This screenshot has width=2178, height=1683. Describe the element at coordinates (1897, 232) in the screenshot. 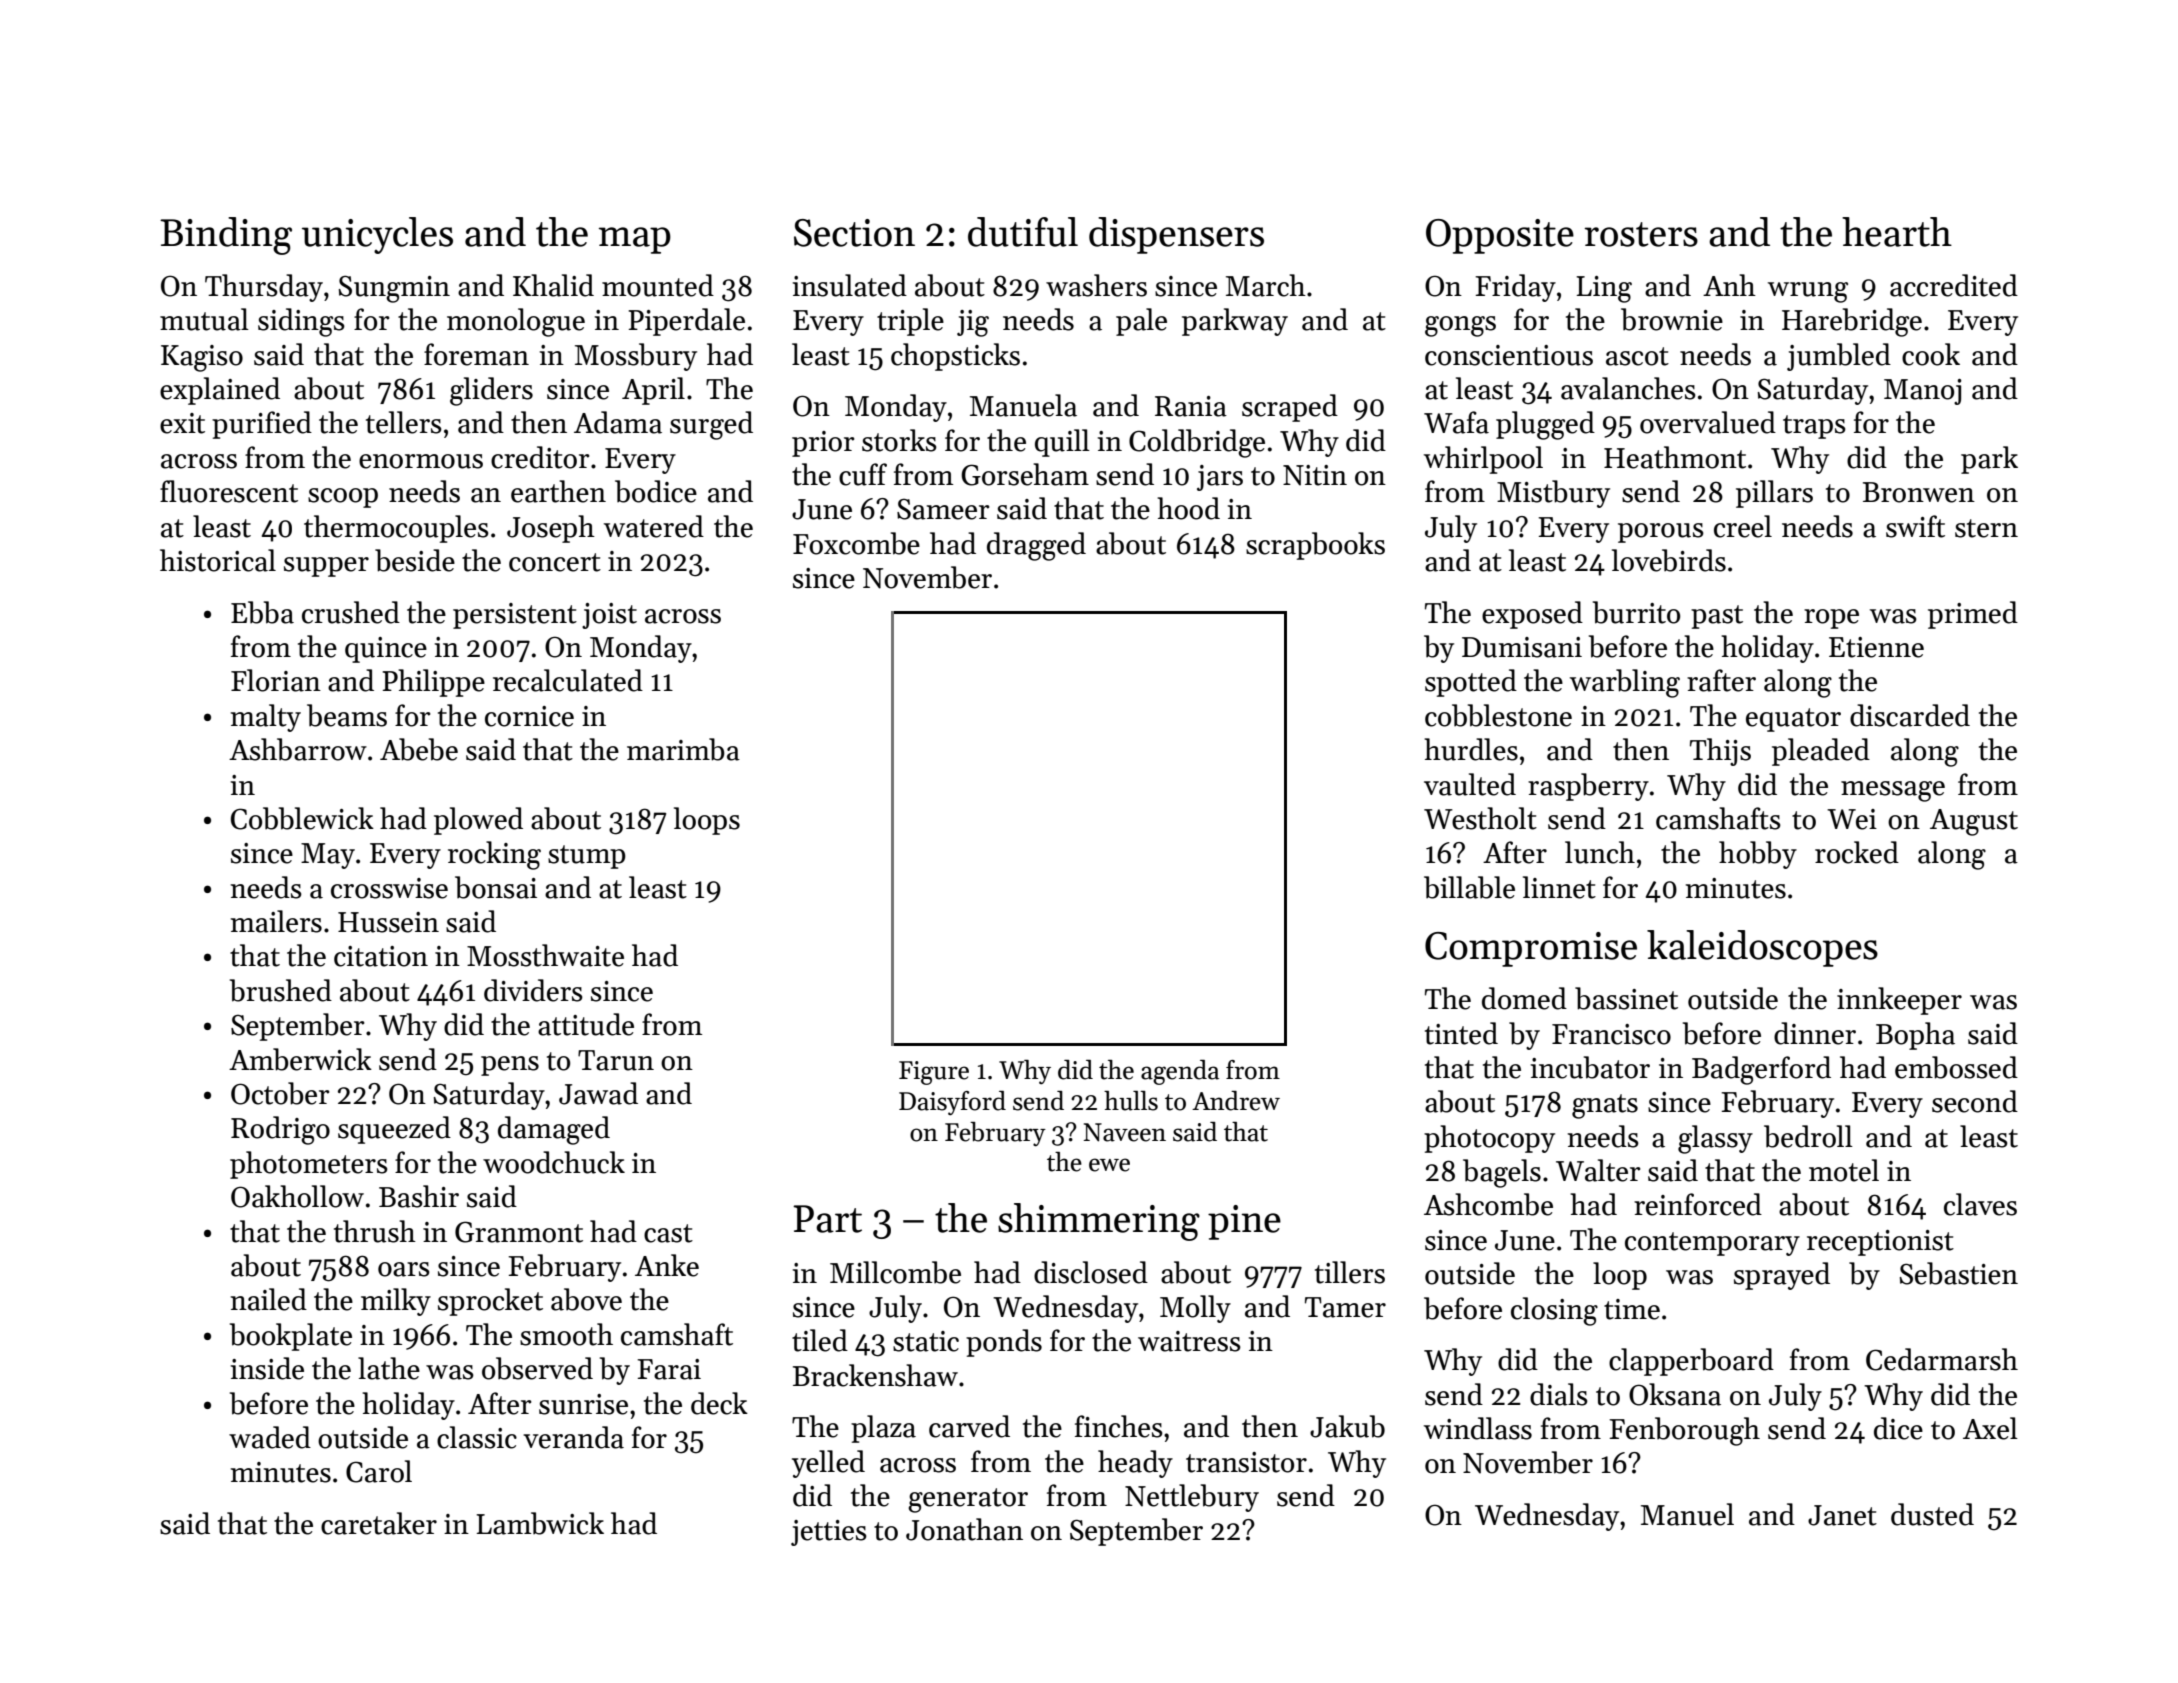

I see `hearth` at that location.
